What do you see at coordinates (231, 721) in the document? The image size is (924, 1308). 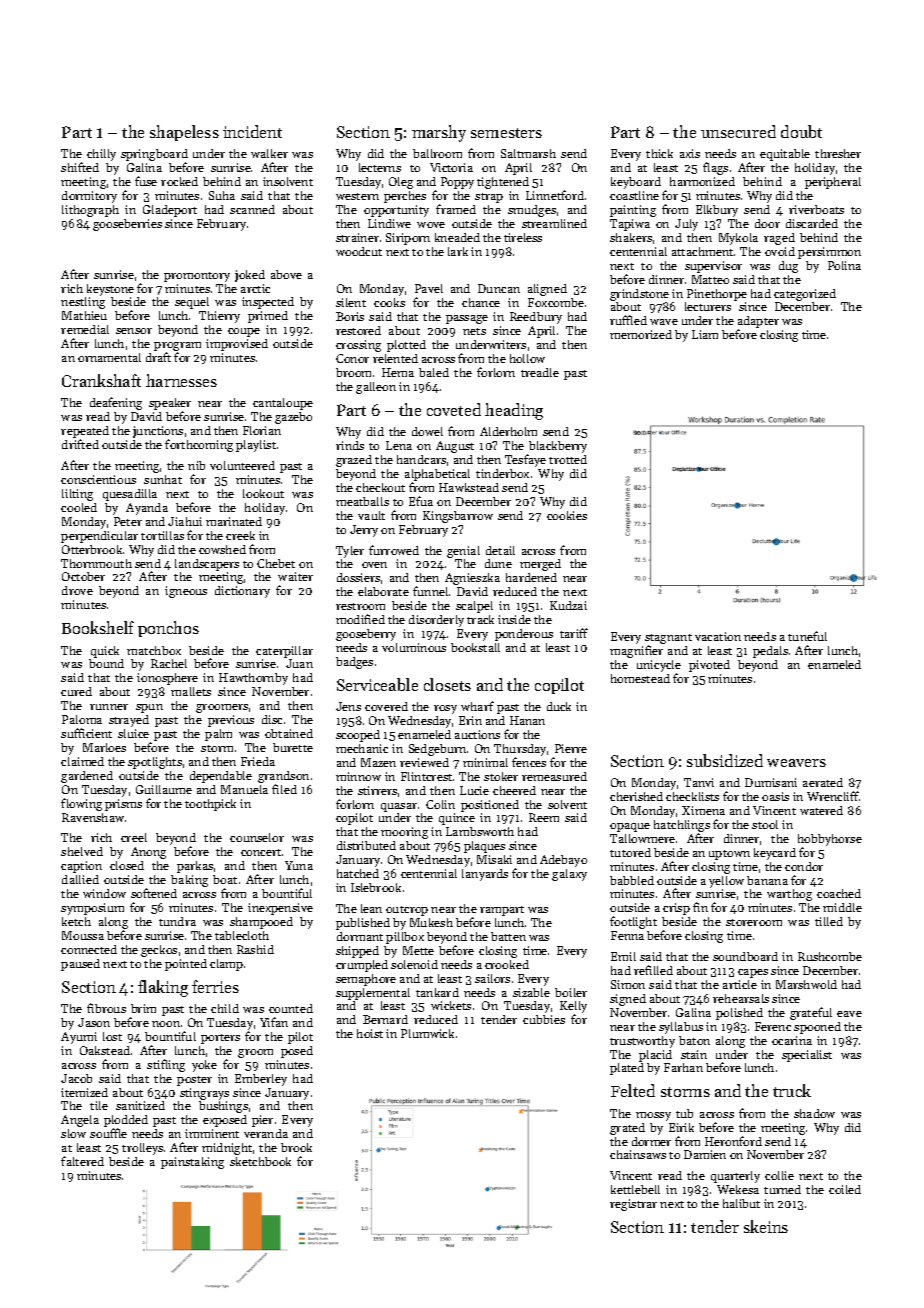 I see `previous` at bounding box center [231, 721].
